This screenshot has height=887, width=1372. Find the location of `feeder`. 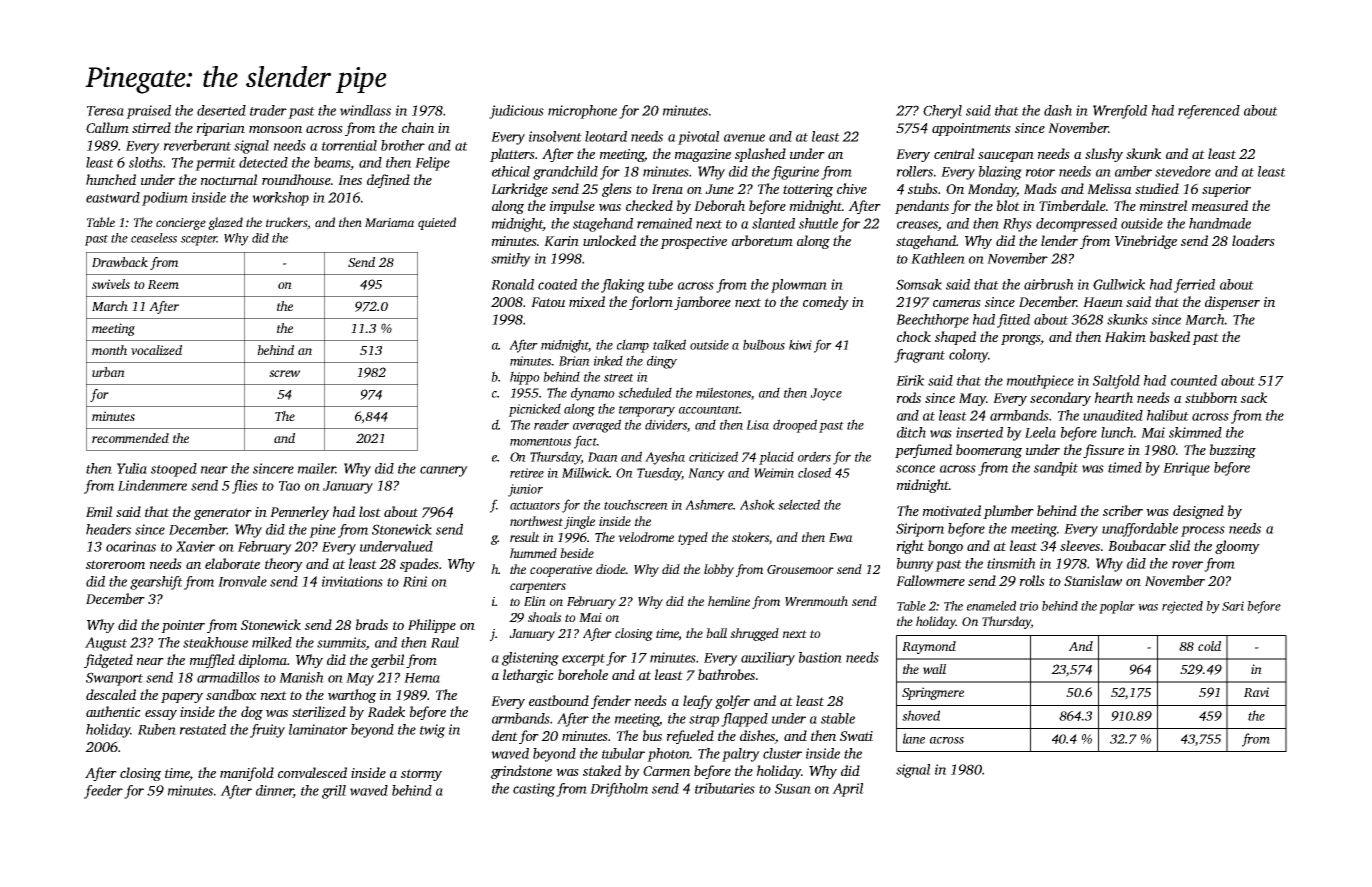

feeder is located at coordinates (103, 792).
